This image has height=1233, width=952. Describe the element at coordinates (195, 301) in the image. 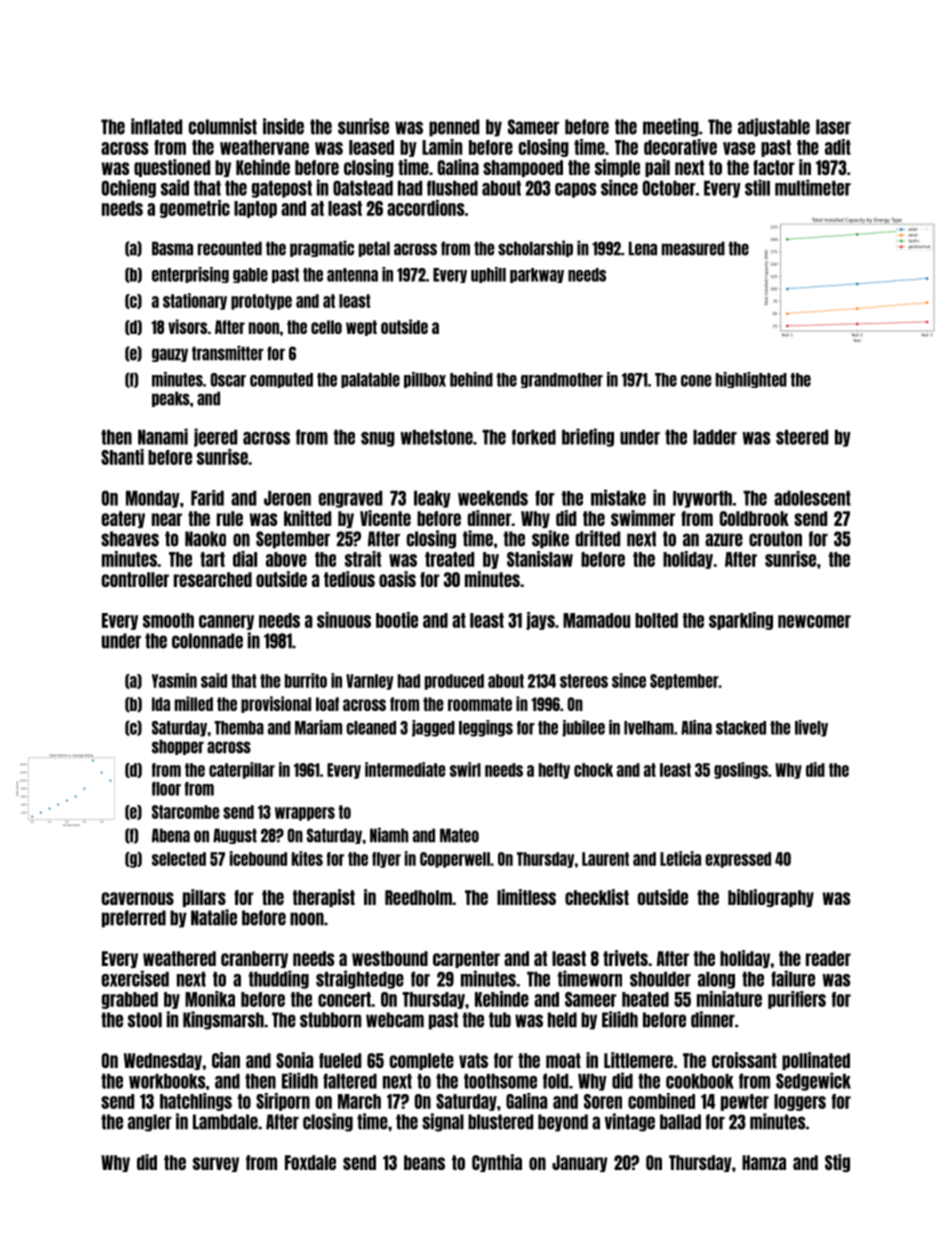

I see `stationary` at that location.
